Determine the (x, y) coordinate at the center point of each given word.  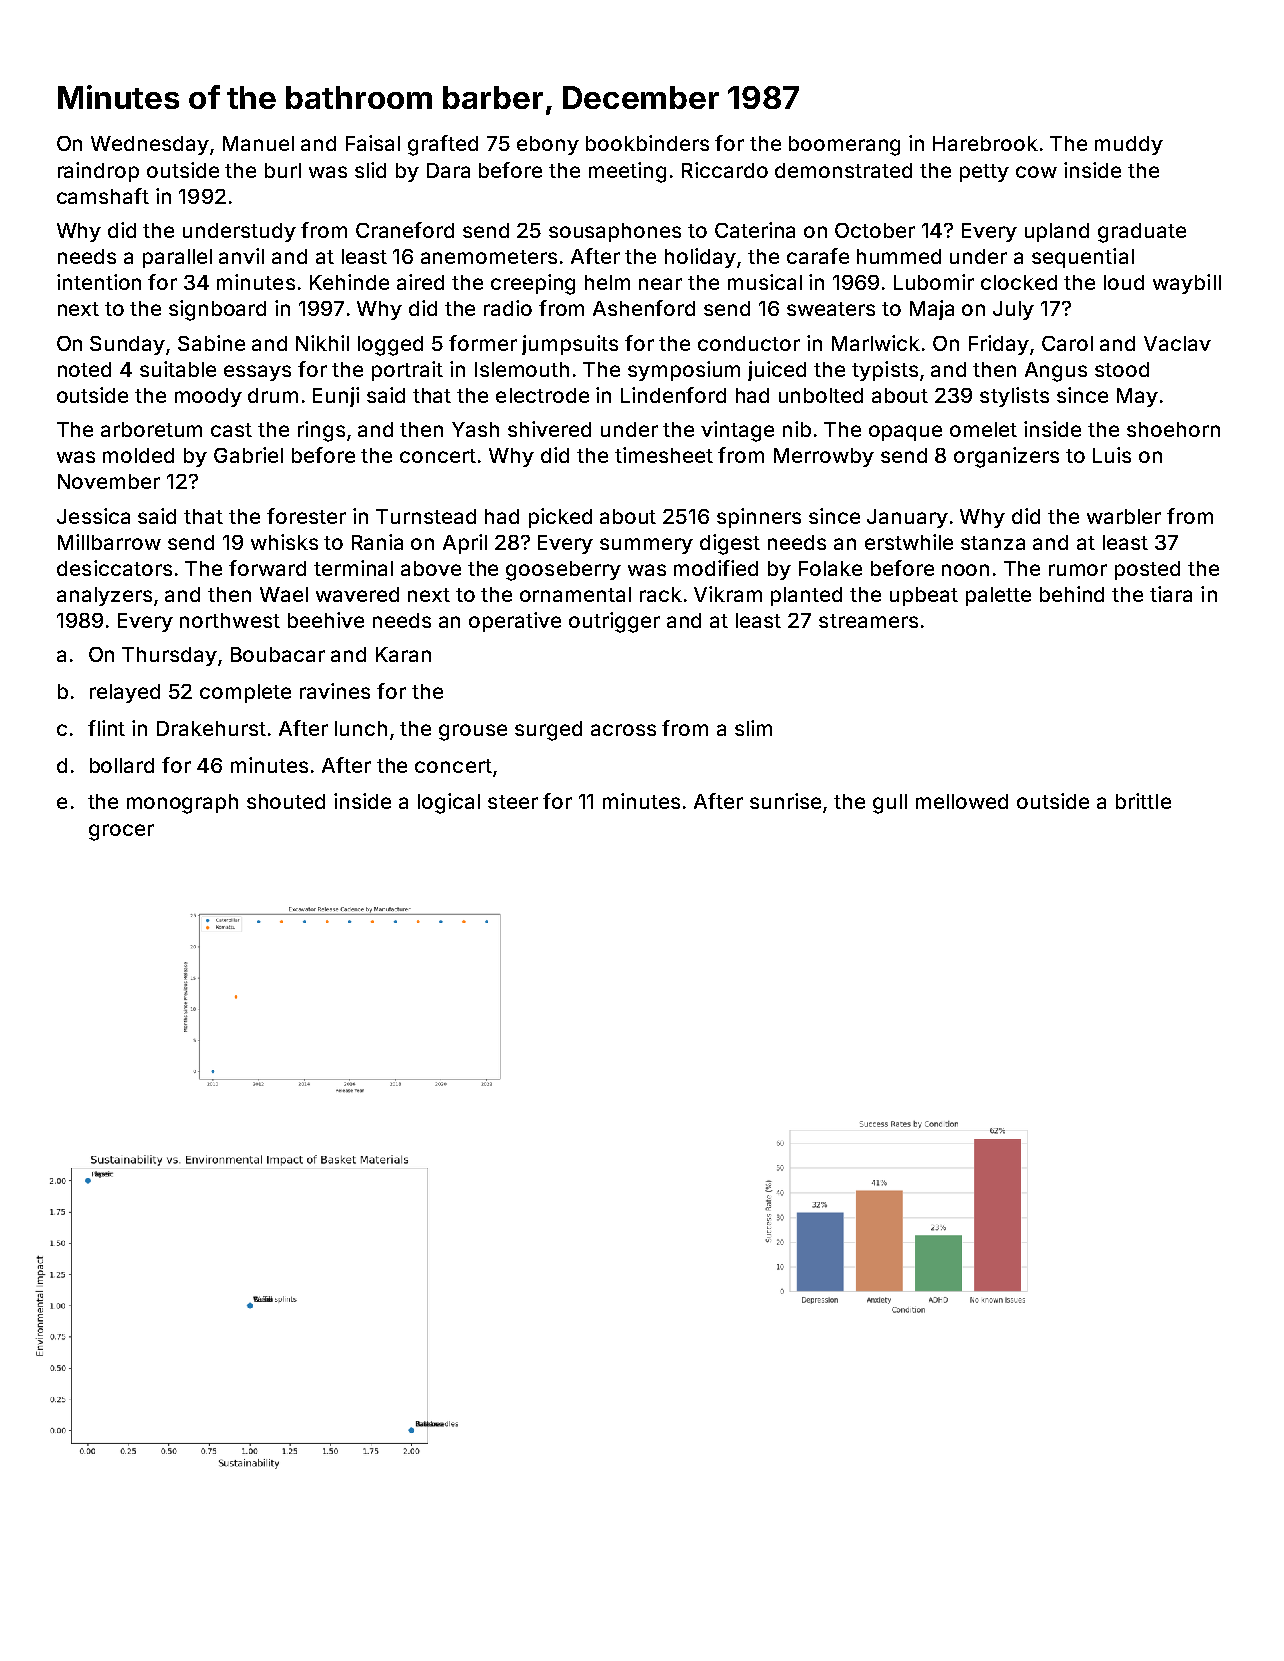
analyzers (104, 596)
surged (548, 731)
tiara (1171, 594)
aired (420, 282)
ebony (548, 145)
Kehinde (349, 282)
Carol (1067, 343)
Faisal (373, 143)
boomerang (844, 146)
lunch (361, 728)
